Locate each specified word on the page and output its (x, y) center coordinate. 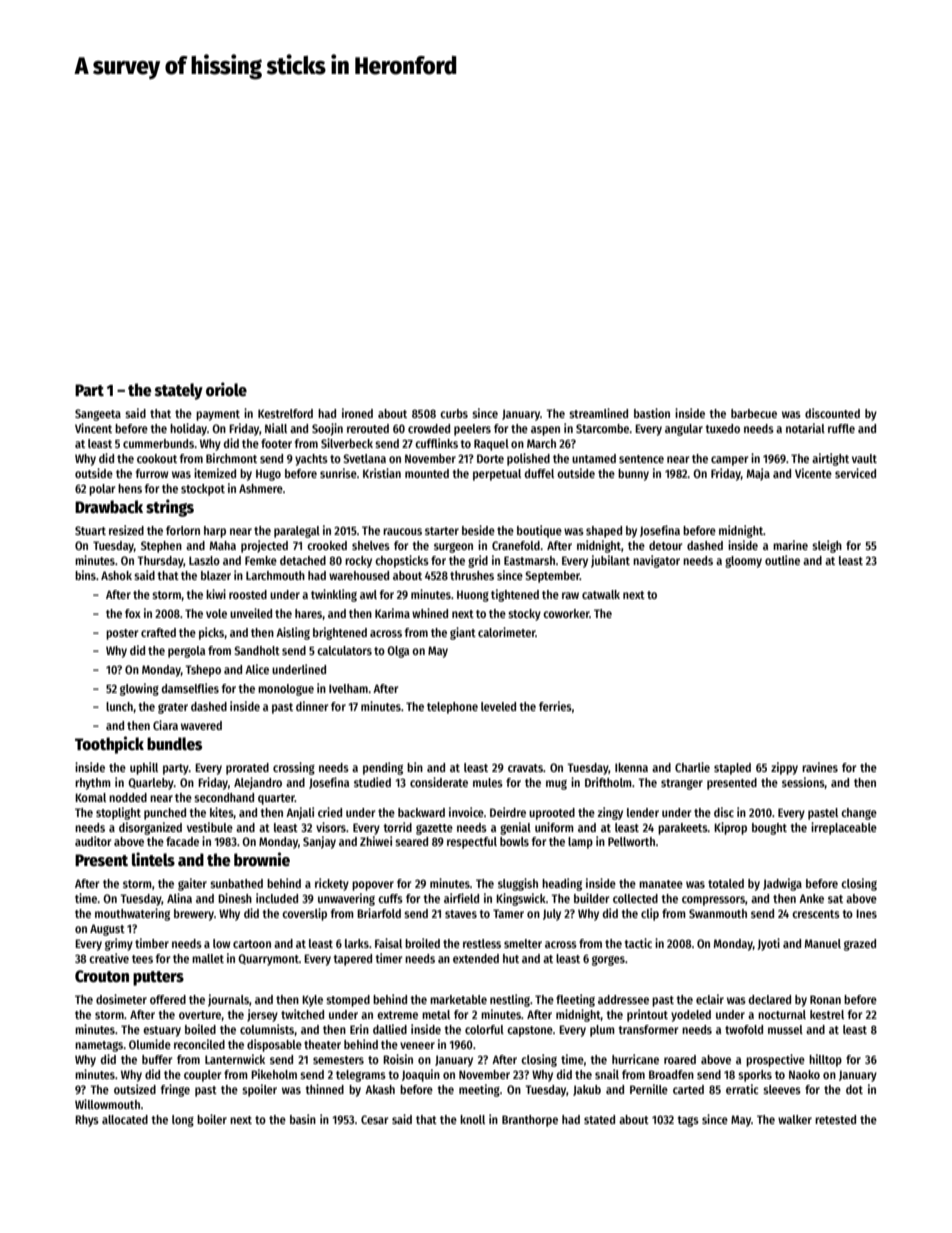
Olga (398, 652)
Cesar (374, 1119)
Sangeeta (98, 415)
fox (133, 613)
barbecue (754, 413)
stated (599, 1119)
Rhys (87, 1121)
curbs (454, 413)
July (552, 915)
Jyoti (769, 944)
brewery (194, 915)
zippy (784, 768)
